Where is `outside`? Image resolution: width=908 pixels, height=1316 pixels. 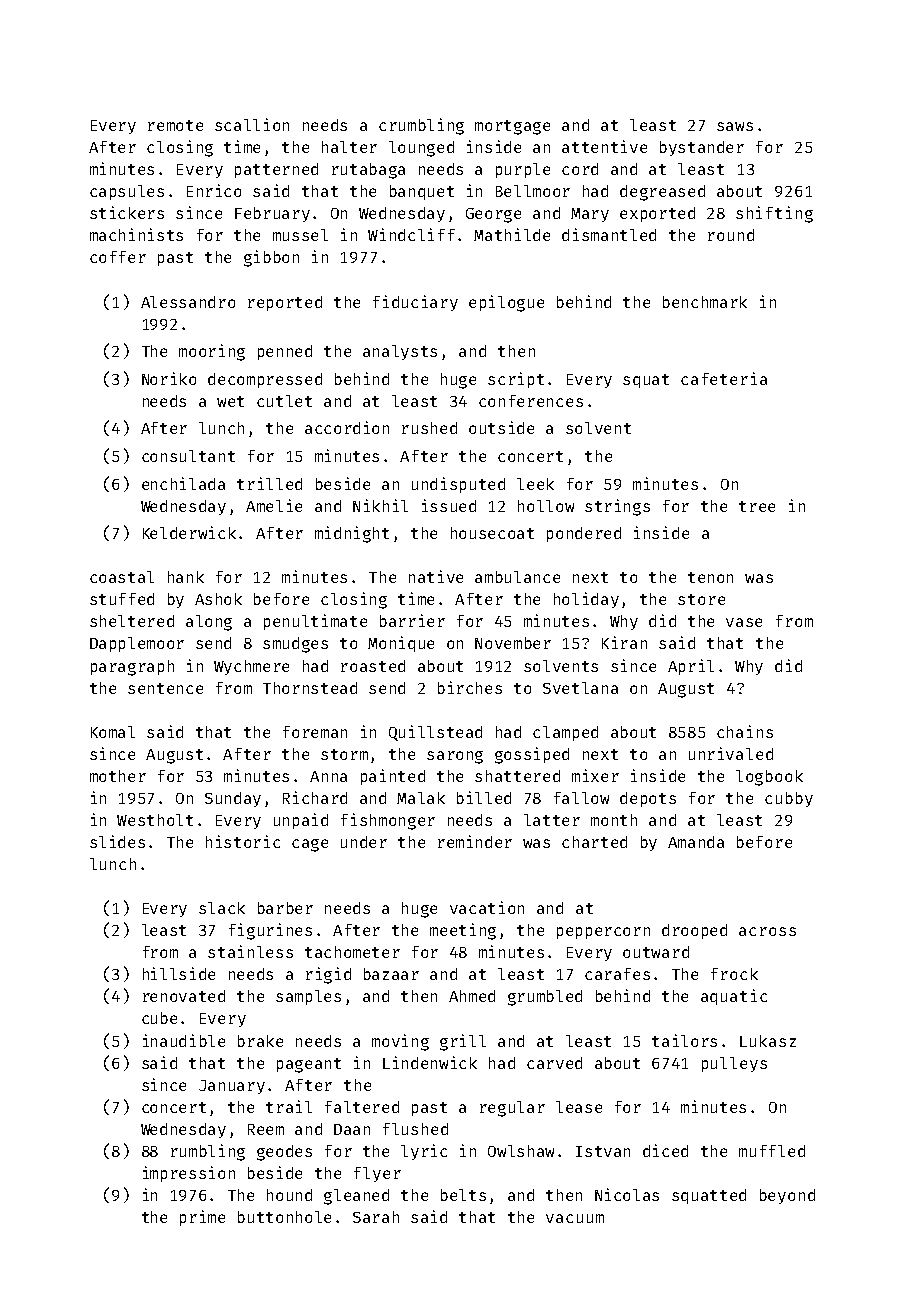
outside is located at coordinates (501, 427).
